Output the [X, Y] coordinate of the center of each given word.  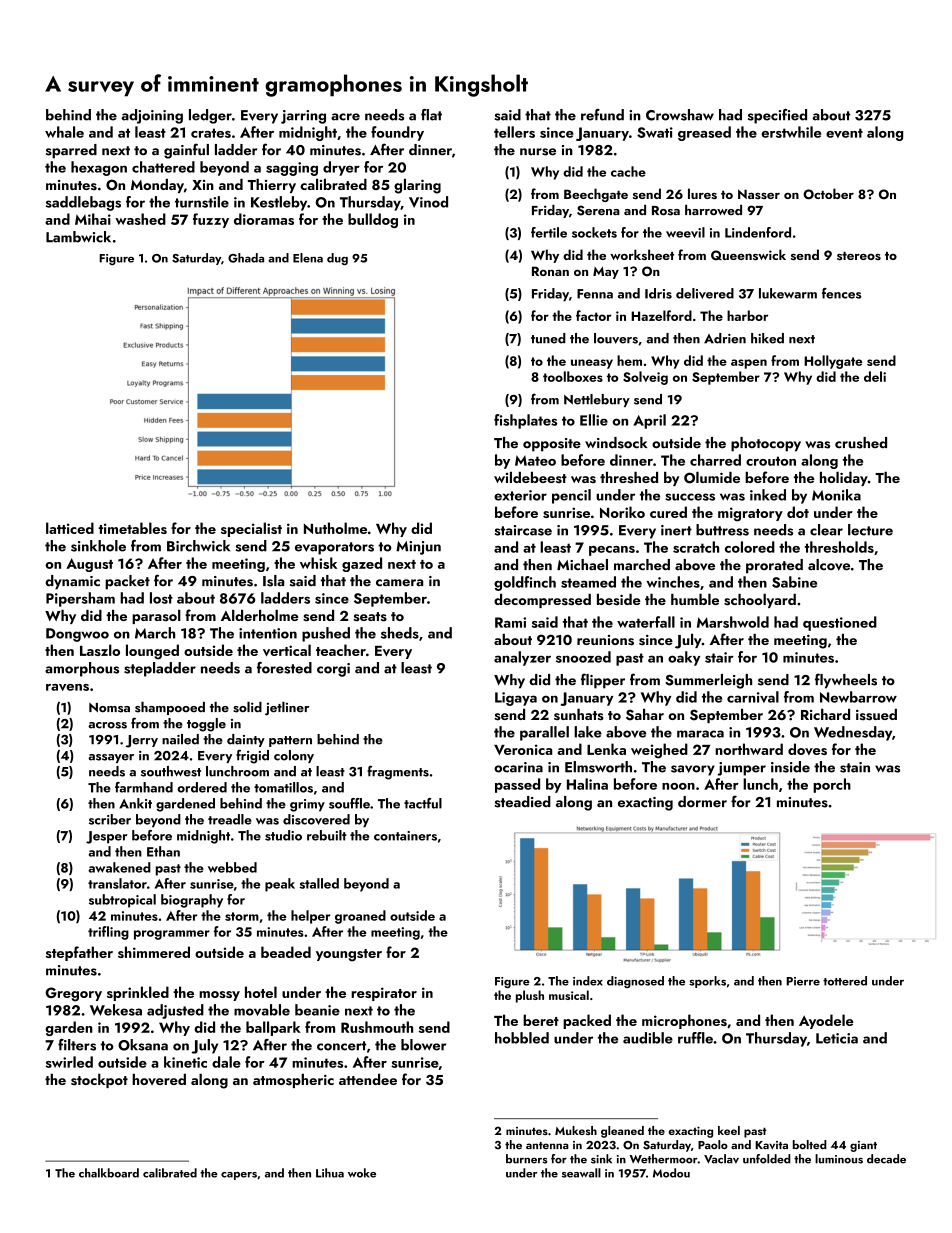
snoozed [583, 657]
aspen [749, 364]
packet [127, 582]
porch [832, 785]
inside [790, 767]
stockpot [99, 1081]
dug [337, 259]
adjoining [152, 116]
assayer [111, 758]
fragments [398, 772]
